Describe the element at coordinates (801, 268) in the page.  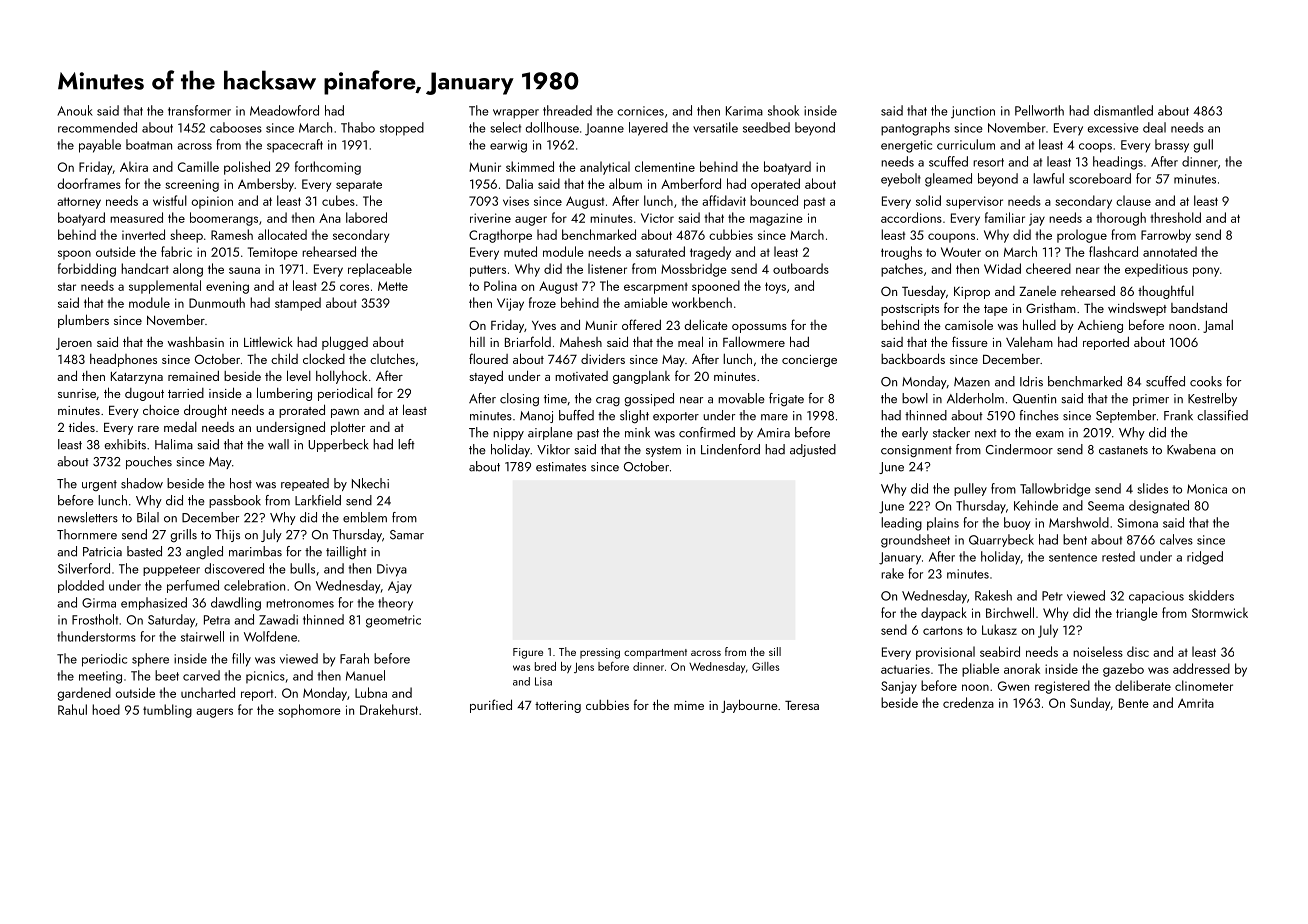
I see `outboards` at that location.
